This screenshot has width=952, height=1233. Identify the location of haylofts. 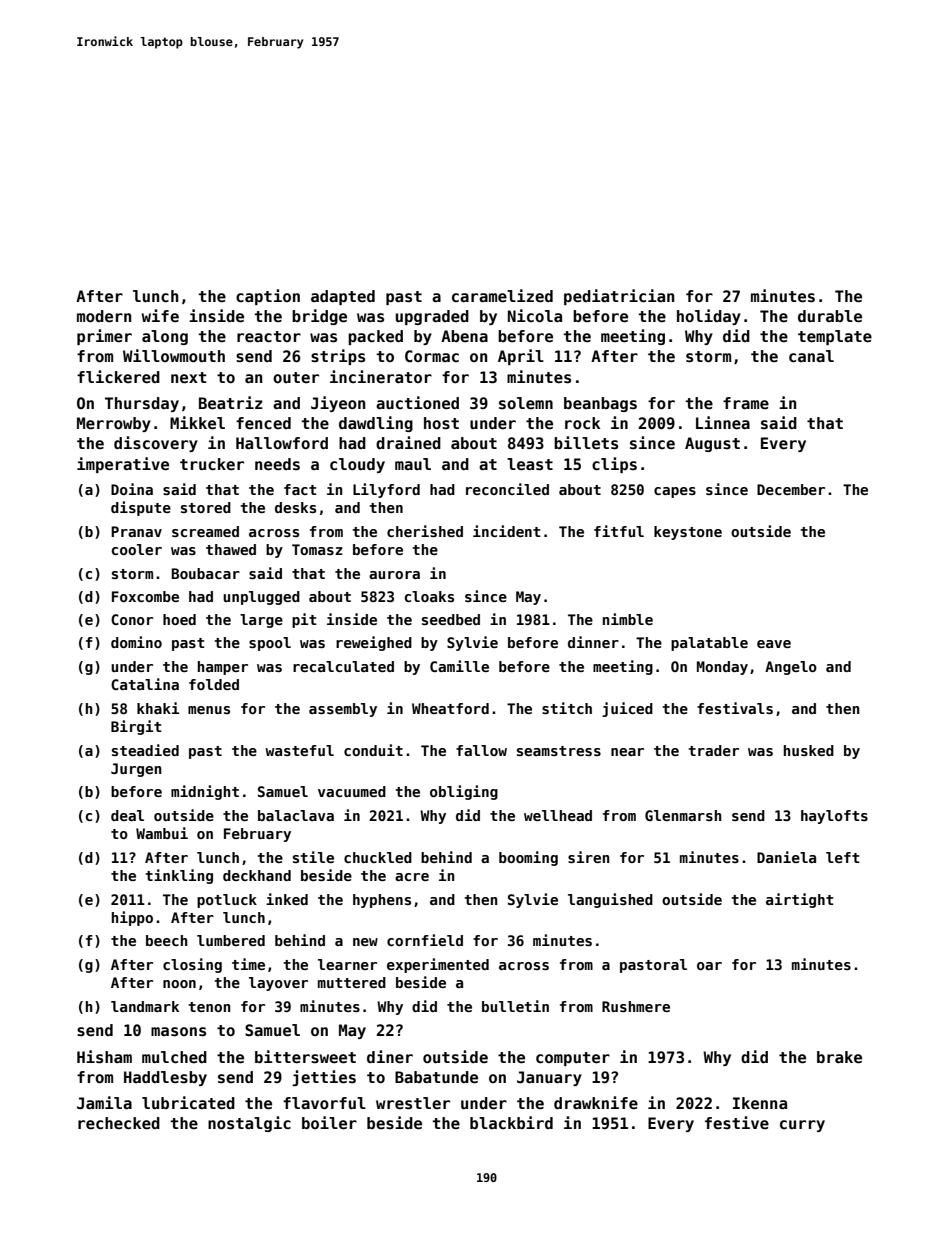
(834, 817).
